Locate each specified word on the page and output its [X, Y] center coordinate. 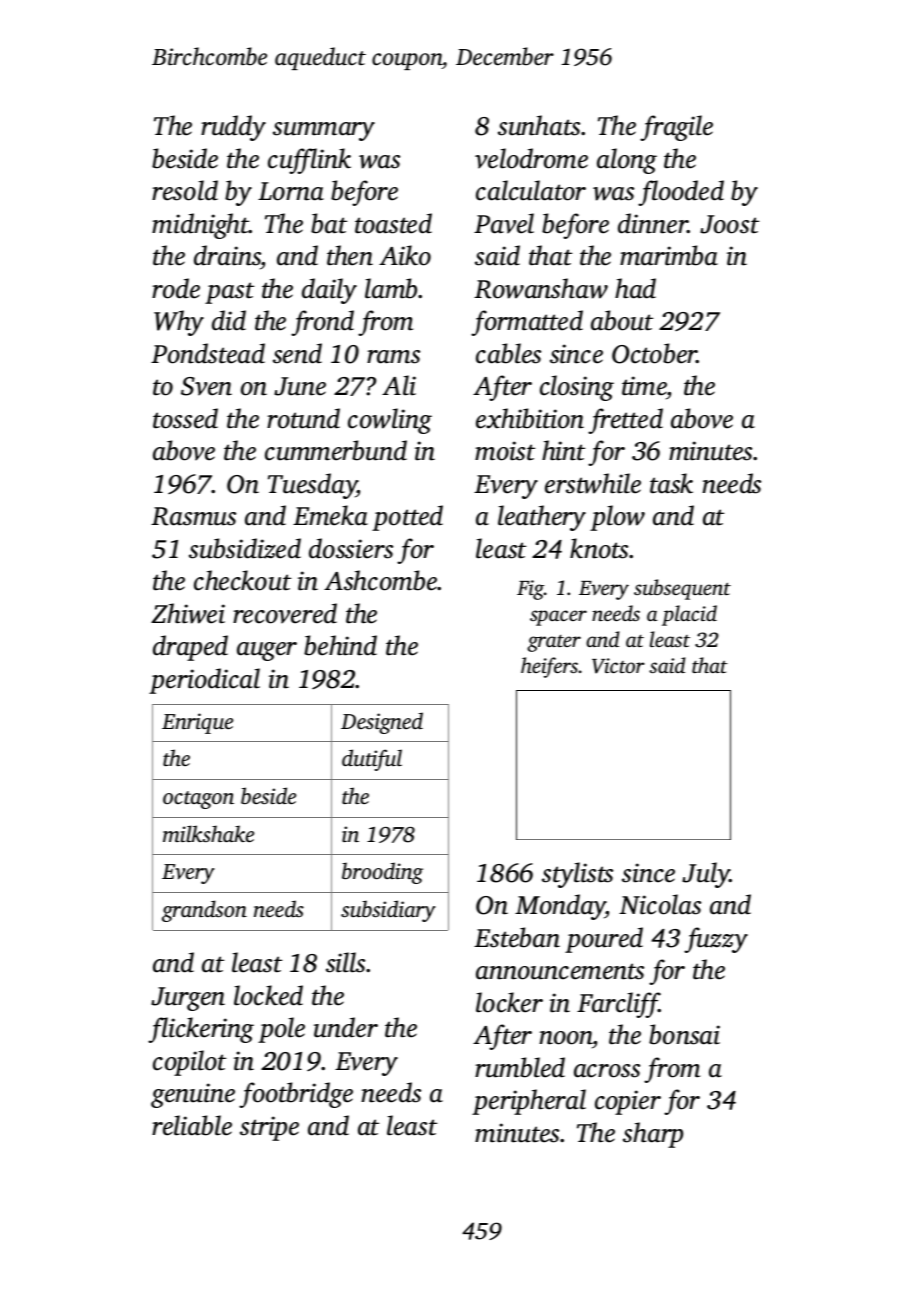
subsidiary [388, 911]
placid [689, 615]
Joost [729, 224]
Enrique [197, 723]
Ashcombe [381, 580]
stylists [577, 875]
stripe [269, 1128]
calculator [531, 190]
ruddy [233, 128]
